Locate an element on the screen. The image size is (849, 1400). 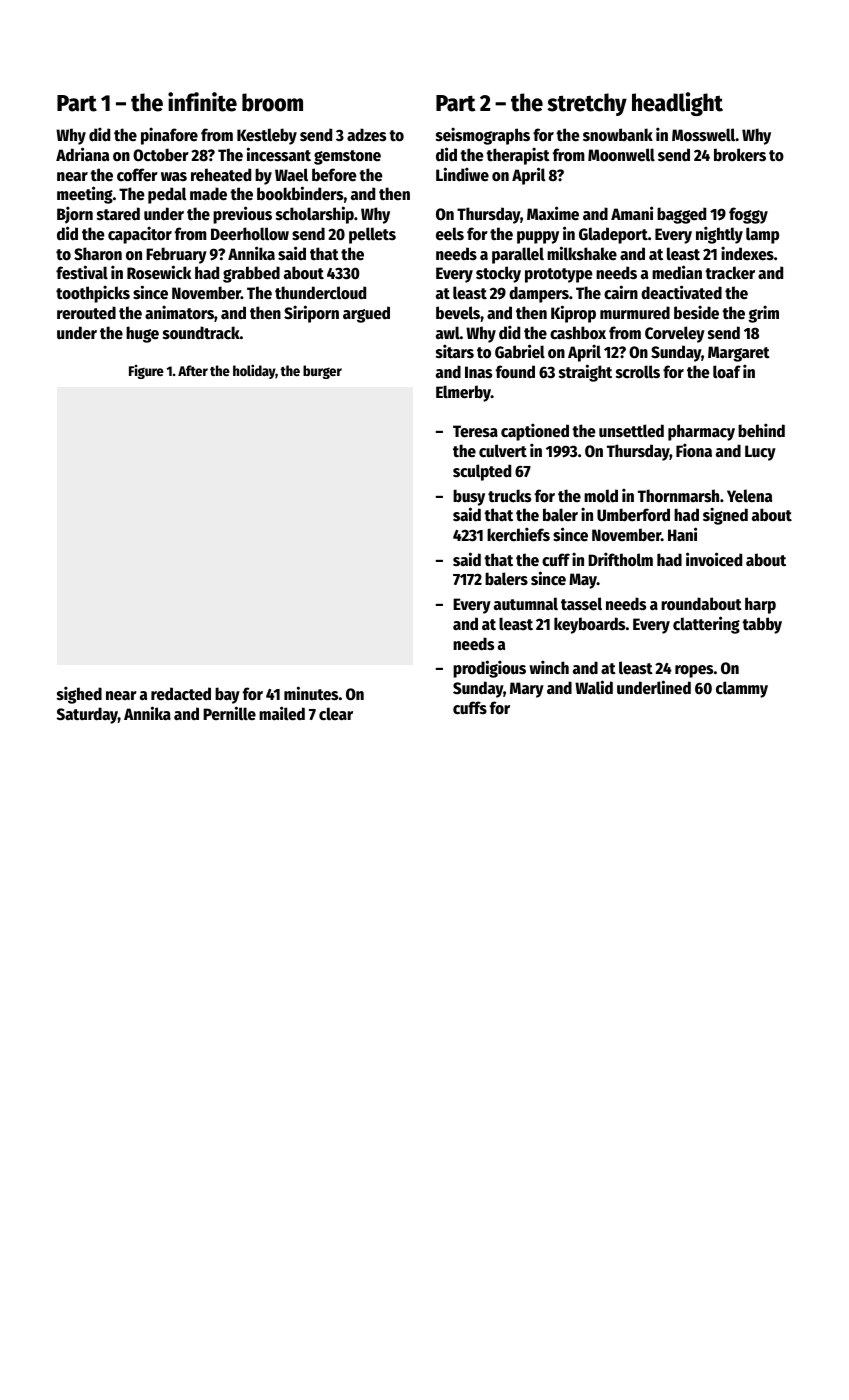
After is located at coordinates (193, 370).
